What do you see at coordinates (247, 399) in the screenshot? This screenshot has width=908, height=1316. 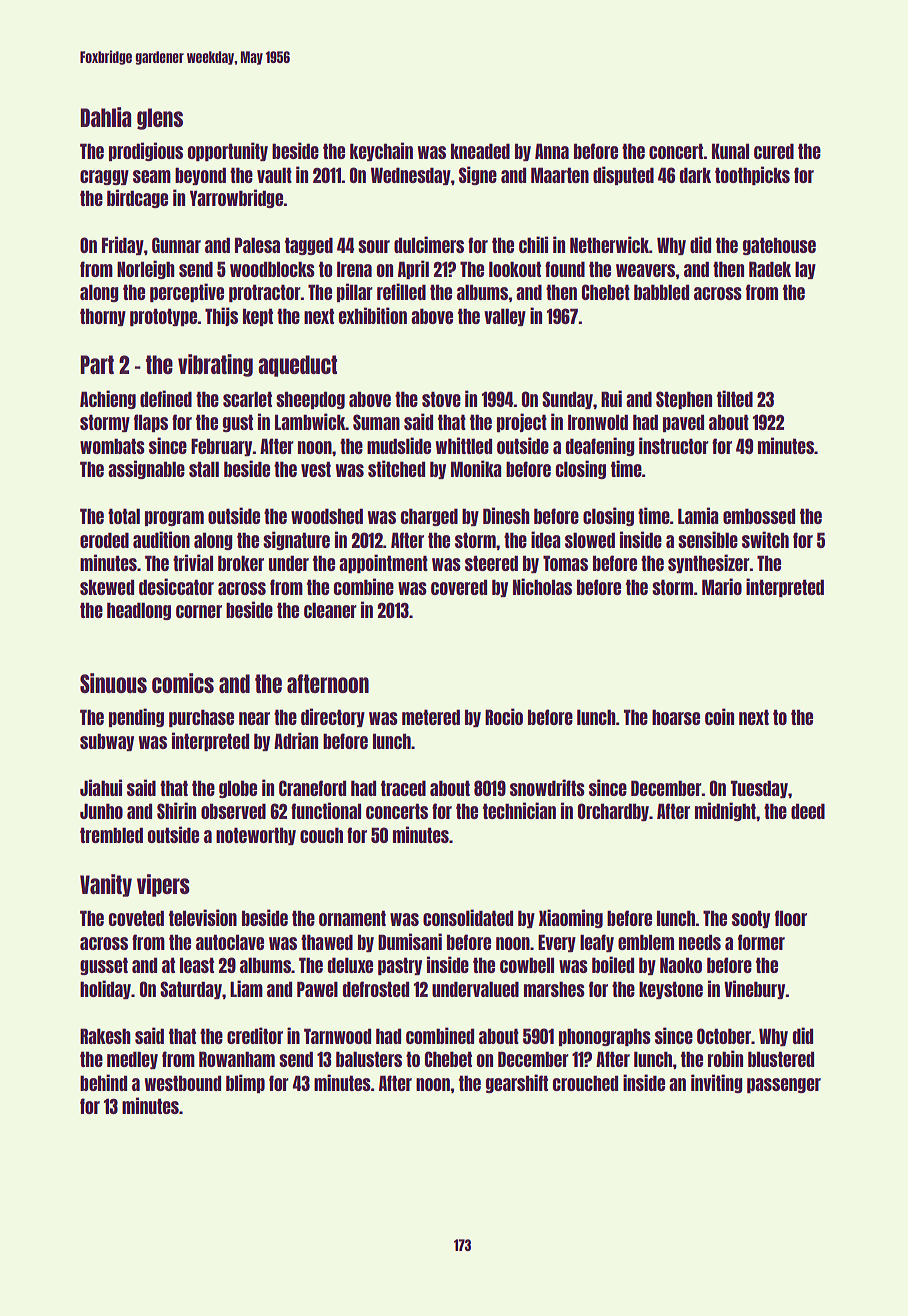 I see `scarlet` at bounding box center [247, 399].
